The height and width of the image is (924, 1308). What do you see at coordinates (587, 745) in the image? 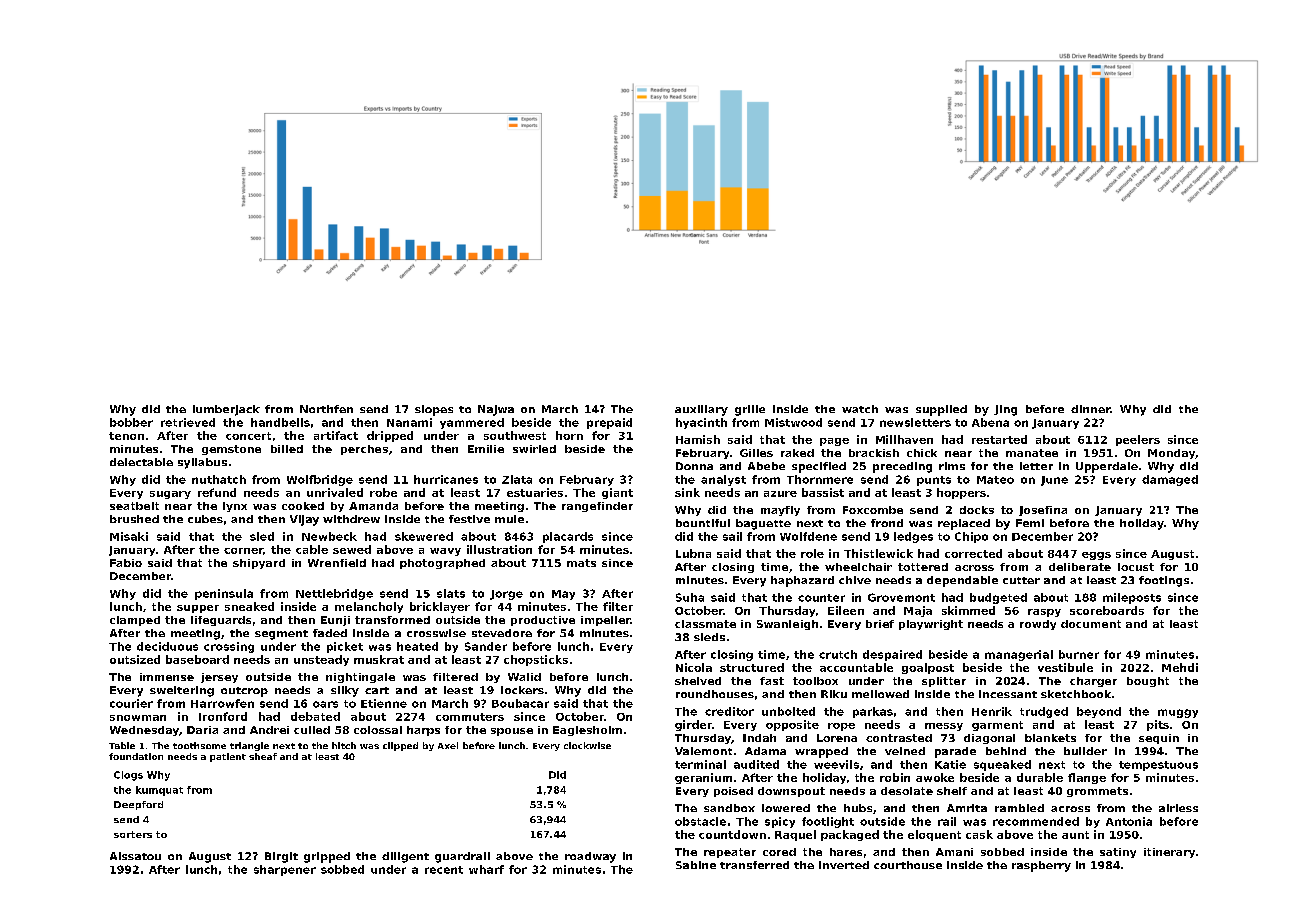
I see `clockwise` at bounding box center [587, 745].
